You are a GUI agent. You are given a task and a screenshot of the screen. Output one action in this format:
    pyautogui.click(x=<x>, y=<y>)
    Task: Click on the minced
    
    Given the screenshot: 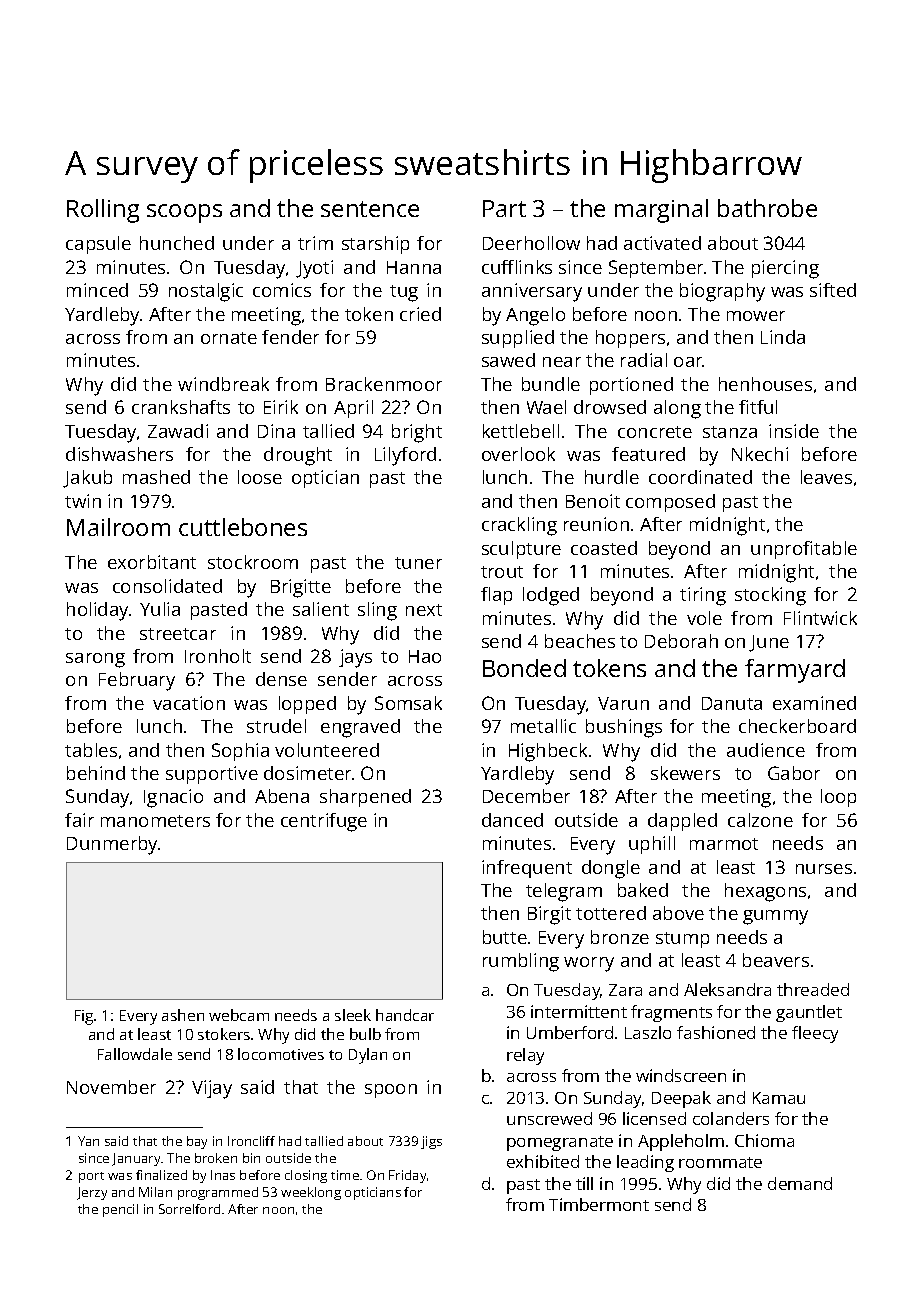 What is the action you would take?
    pyautogui.click(x=97, y=290)
